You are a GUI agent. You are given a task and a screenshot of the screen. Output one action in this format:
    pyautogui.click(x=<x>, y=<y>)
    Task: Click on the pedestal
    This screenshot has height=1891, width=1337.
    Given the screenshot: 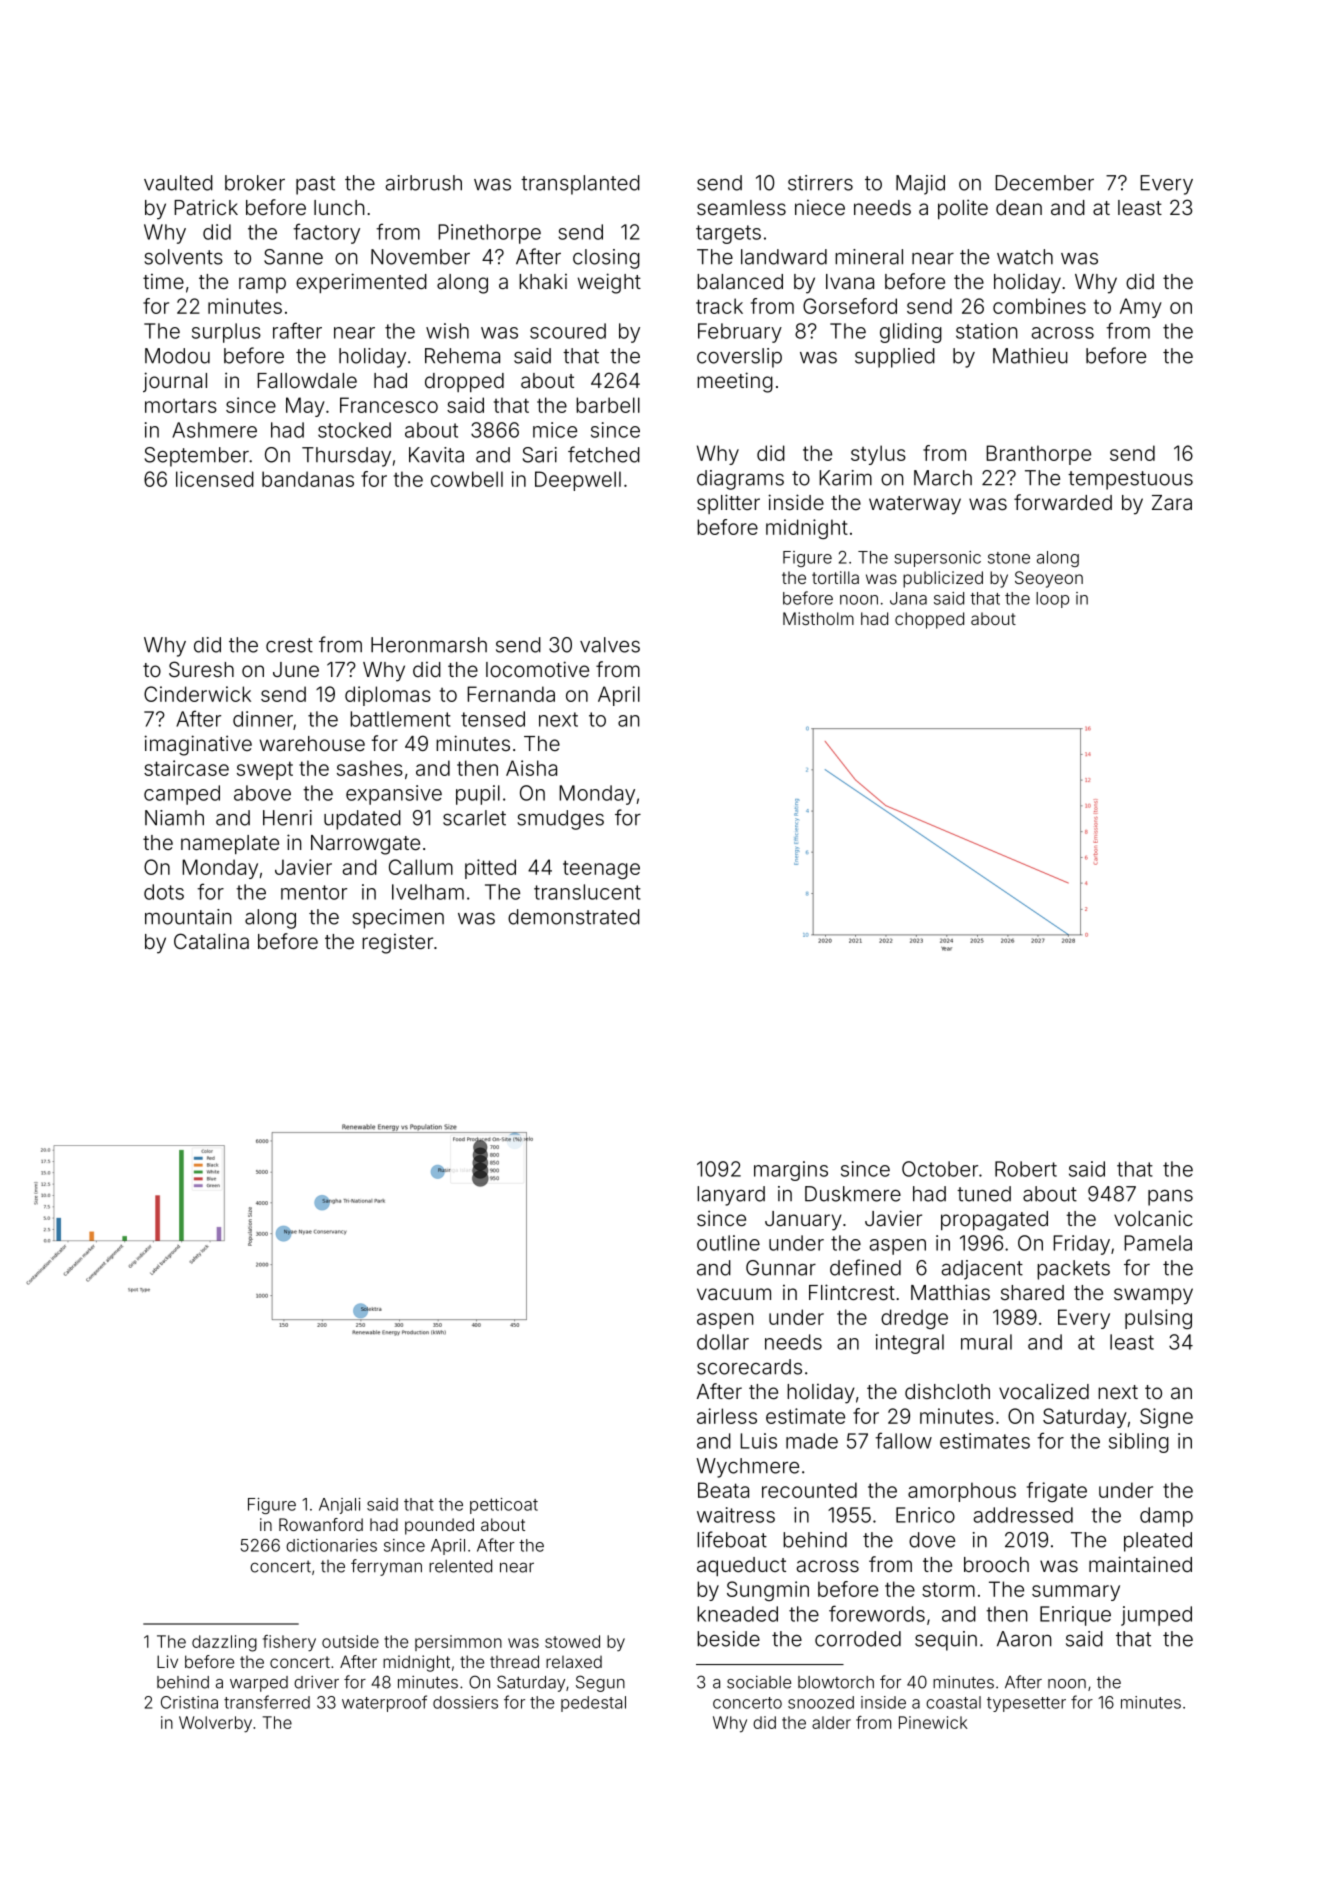 What is the action you would take?
    pyautogui.click(x=593, y=1704)
